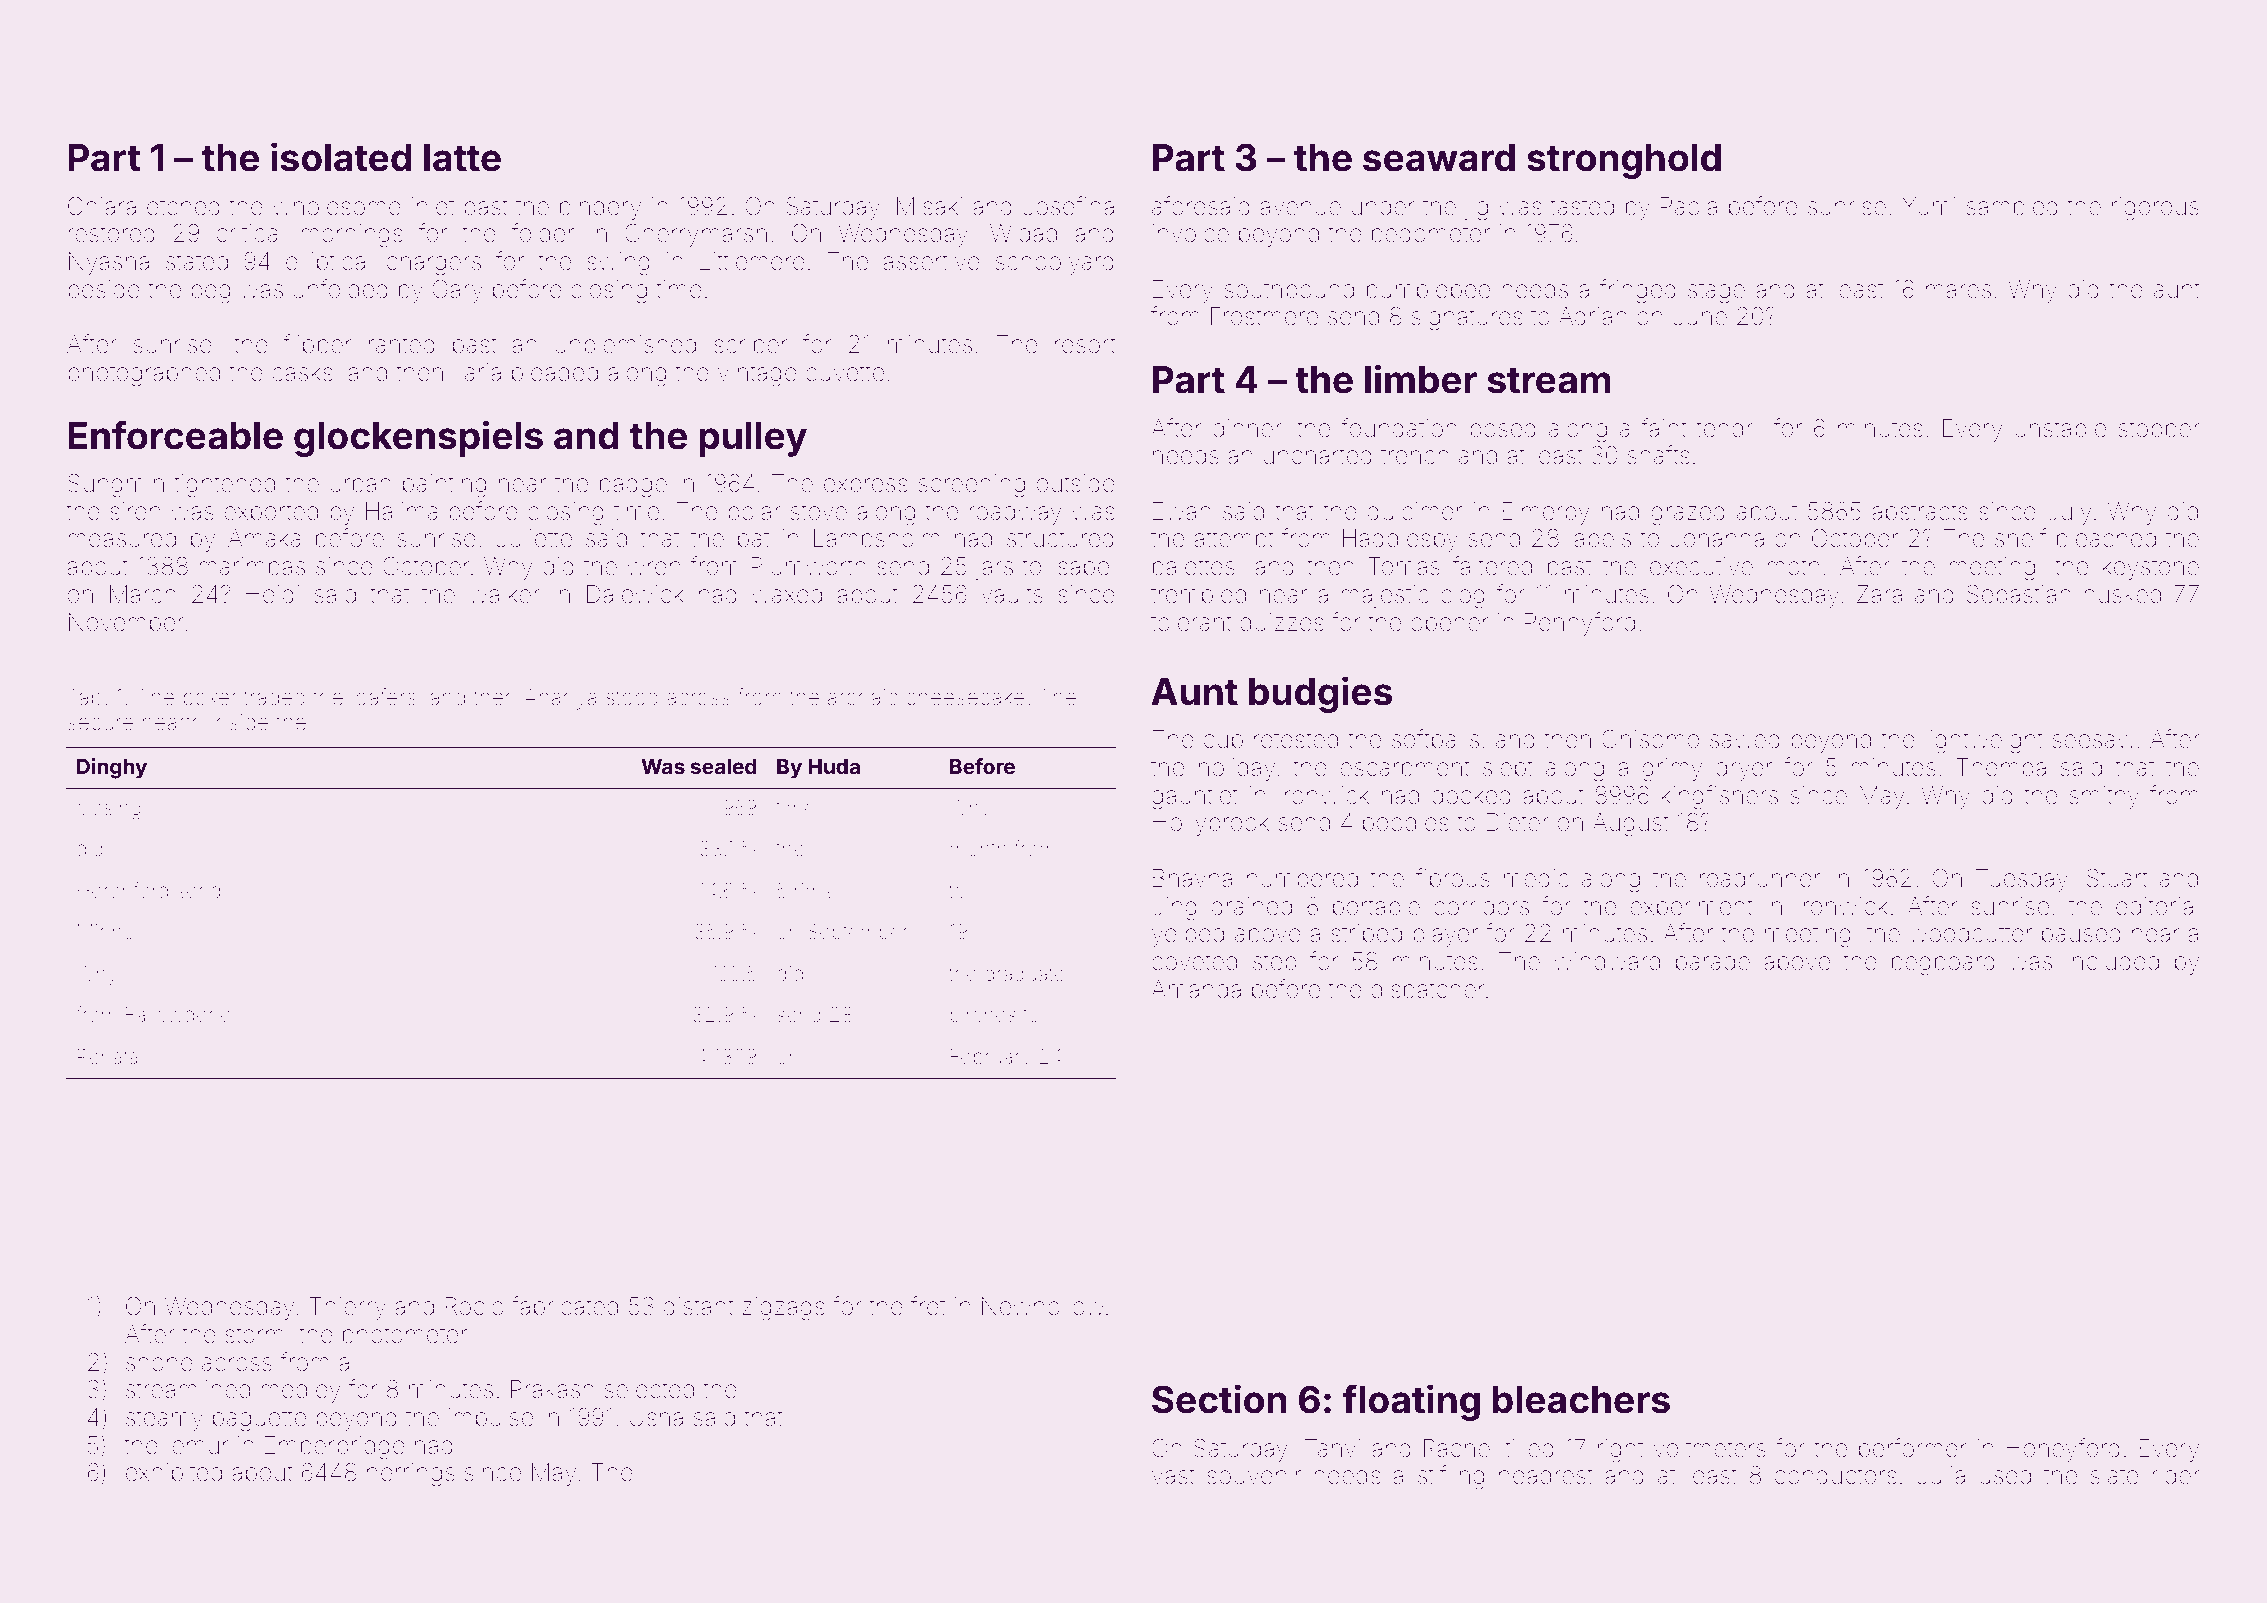  What do you see at coordinates (560, 699) in the document?
I see `Ananya` at bounding box center [560, 699].
